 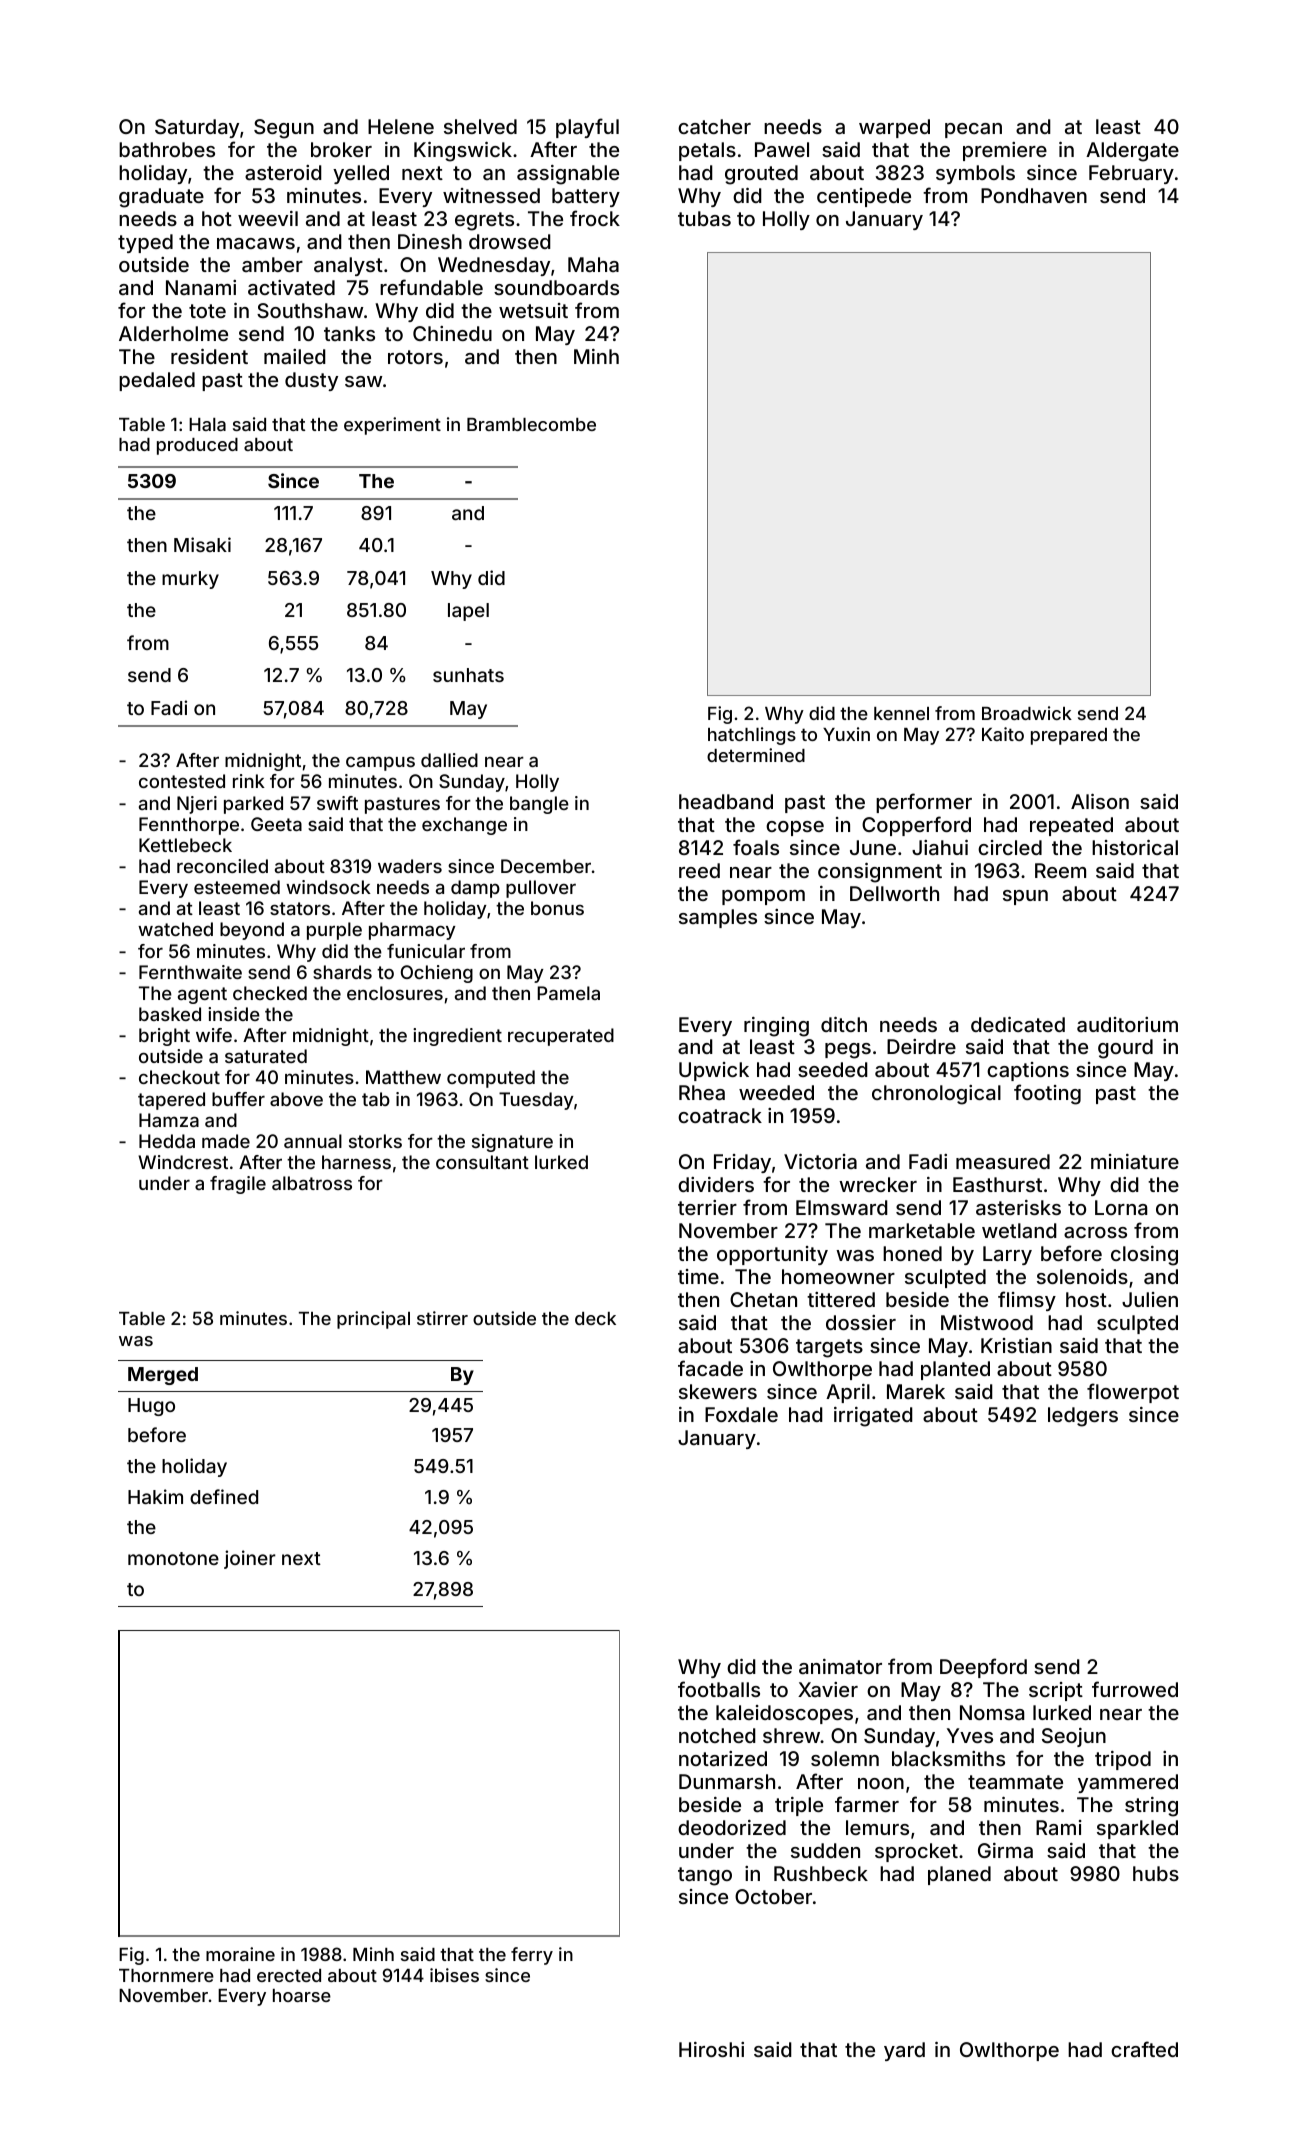 I want to click on Tuesday, so click(x=536, y=1101).
